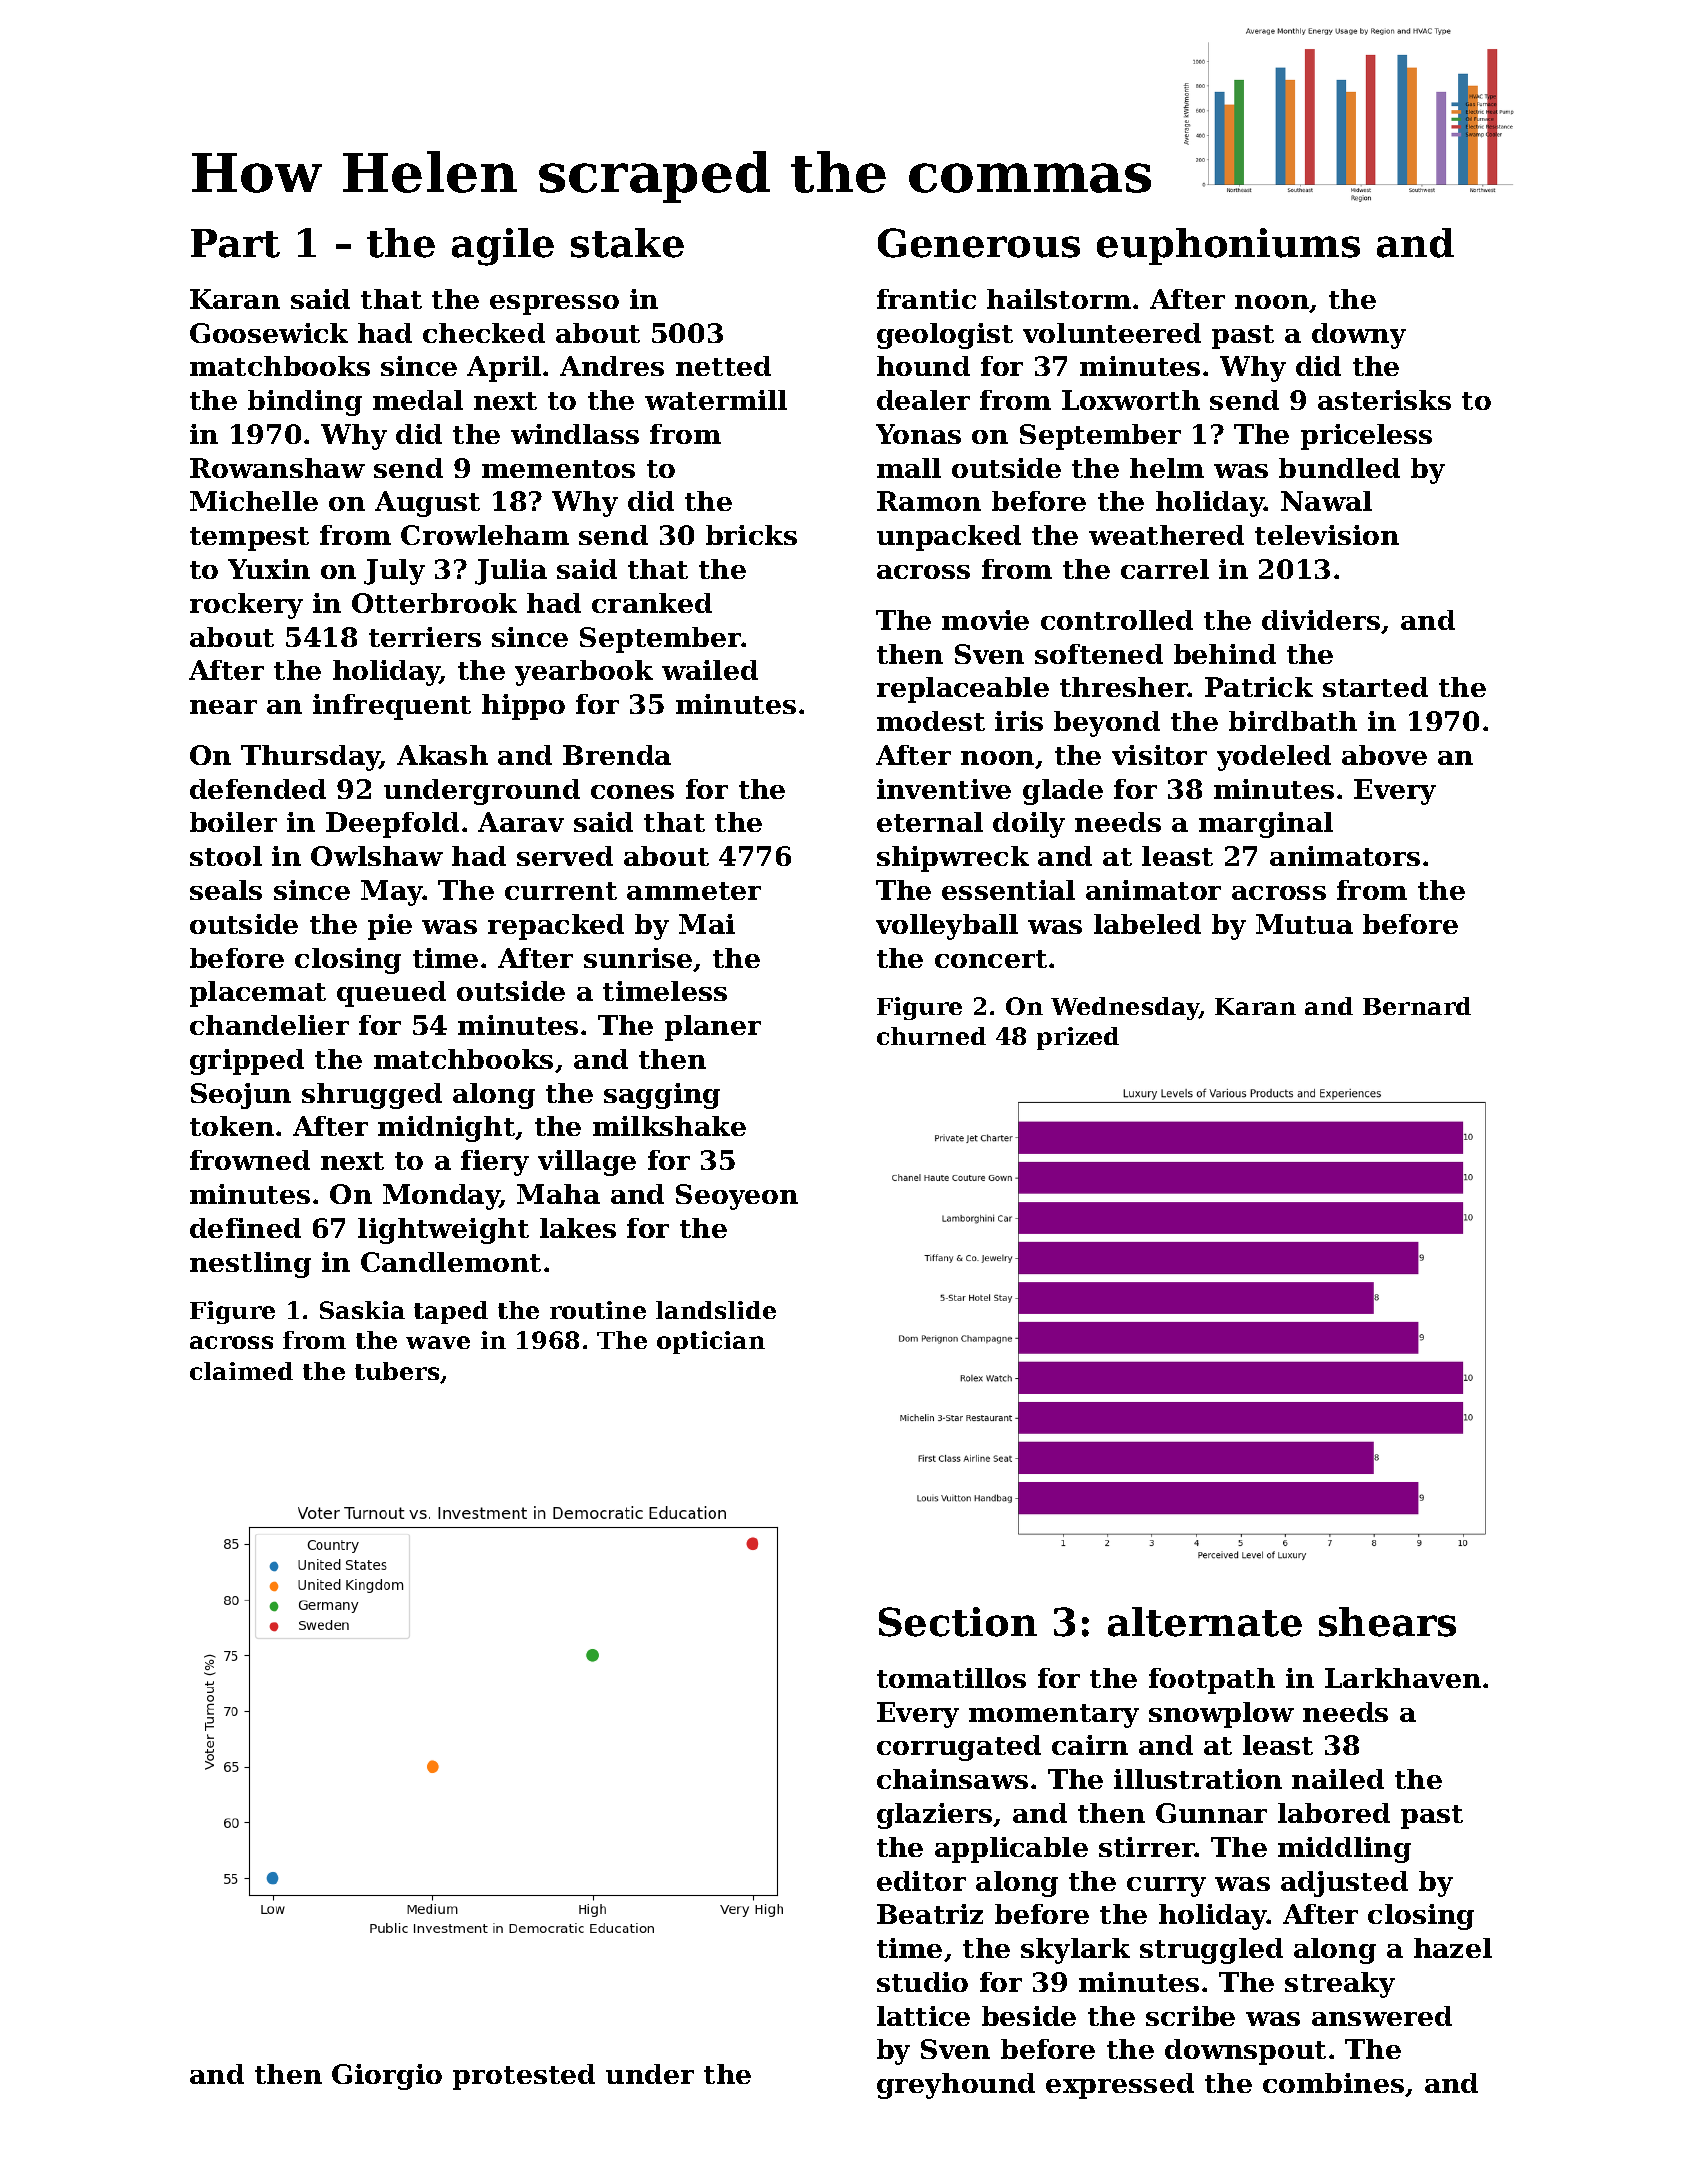 The width and height of the page is (1683, 2178). What do you see at coordinates (627, 243) in the page?
I see `stake` at bounding box center [627, 243].
